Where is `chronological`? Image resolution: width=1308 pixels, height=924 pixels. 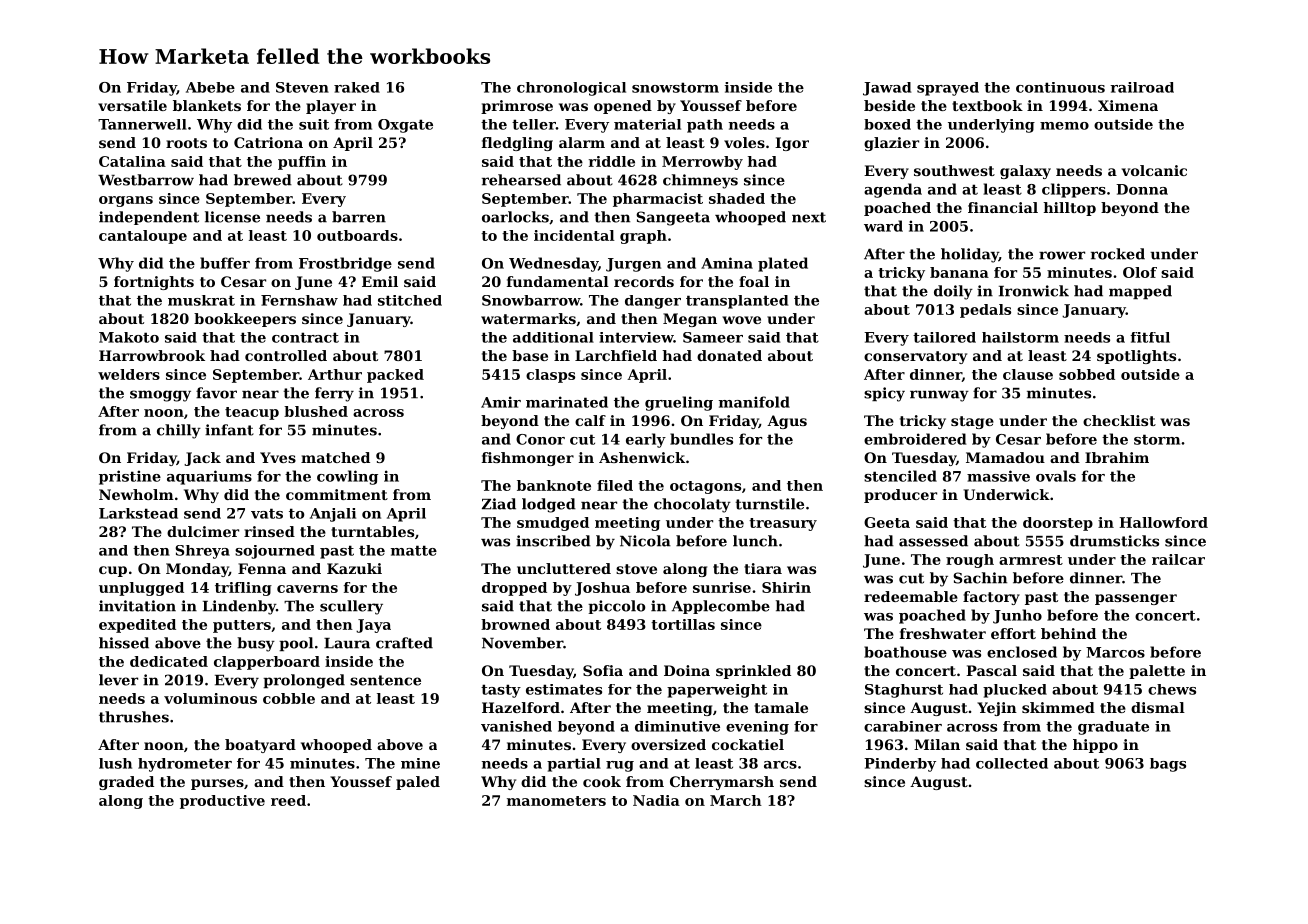 chronological is located at coordinates (571, 89).
